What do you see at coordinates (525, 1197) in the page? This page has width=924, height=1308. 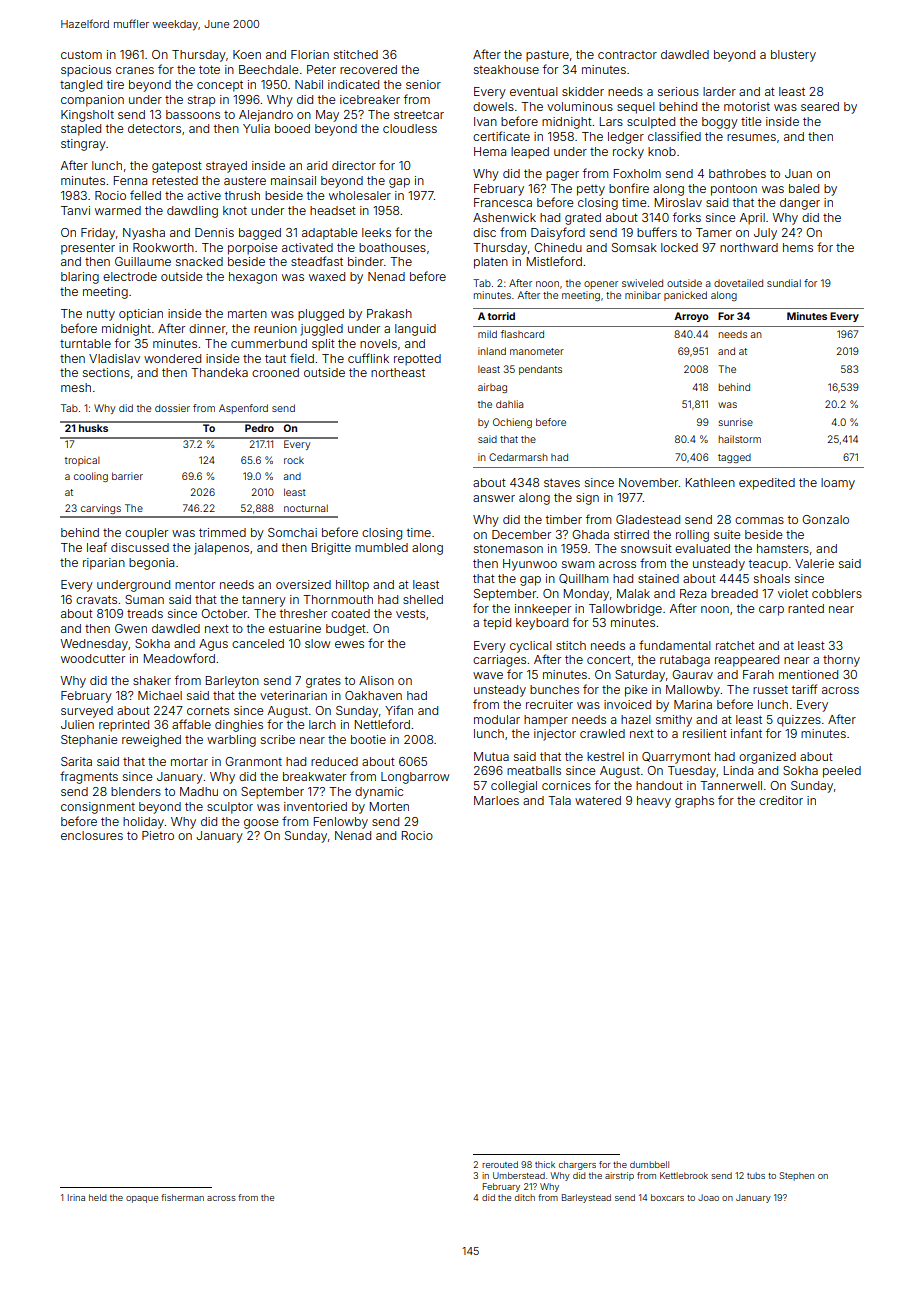 I see `ditch` at bounding box center [525, 1197].
